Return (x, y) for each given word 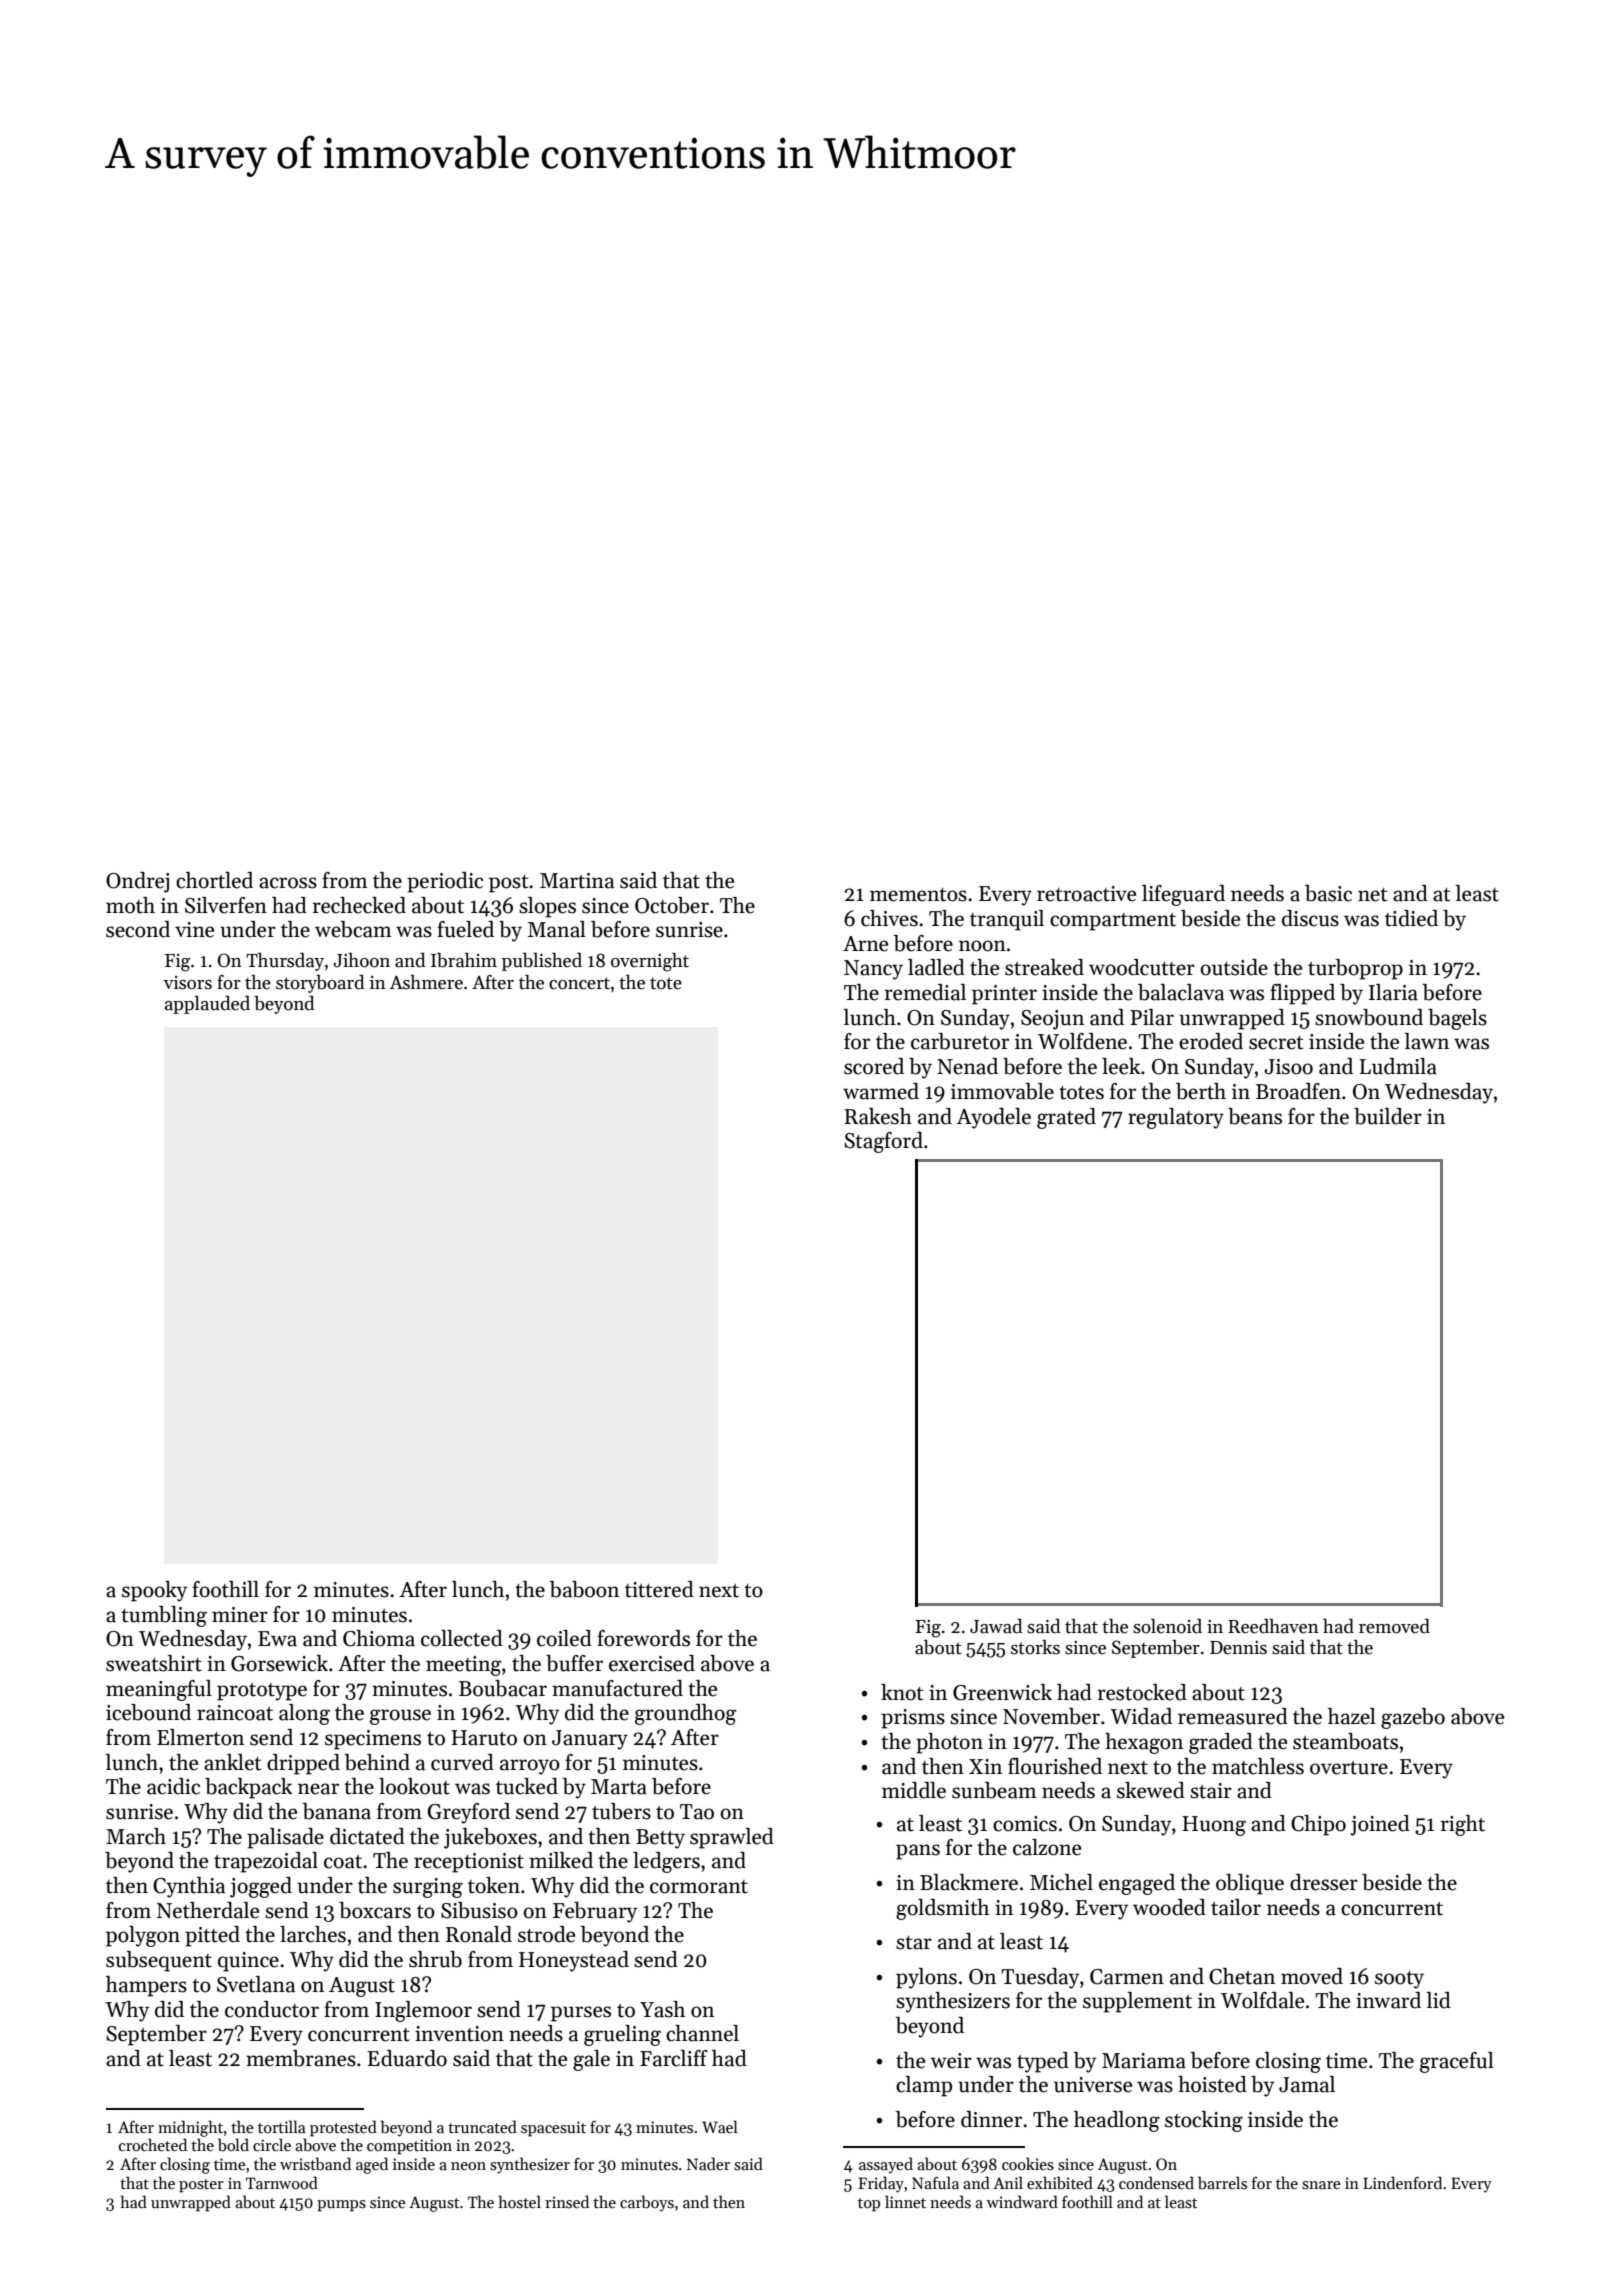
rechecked (359, 905)
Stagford (883, 1142)
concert (579, 983)
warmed (881, 1091)
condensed (1156, 2182)
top (869, 2205)
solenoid (1167, 1626)
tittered (659, 1589)
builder (1388, 1116)
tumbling (164, 1616)
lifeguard (1183, 895)
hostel (520, 2201)
